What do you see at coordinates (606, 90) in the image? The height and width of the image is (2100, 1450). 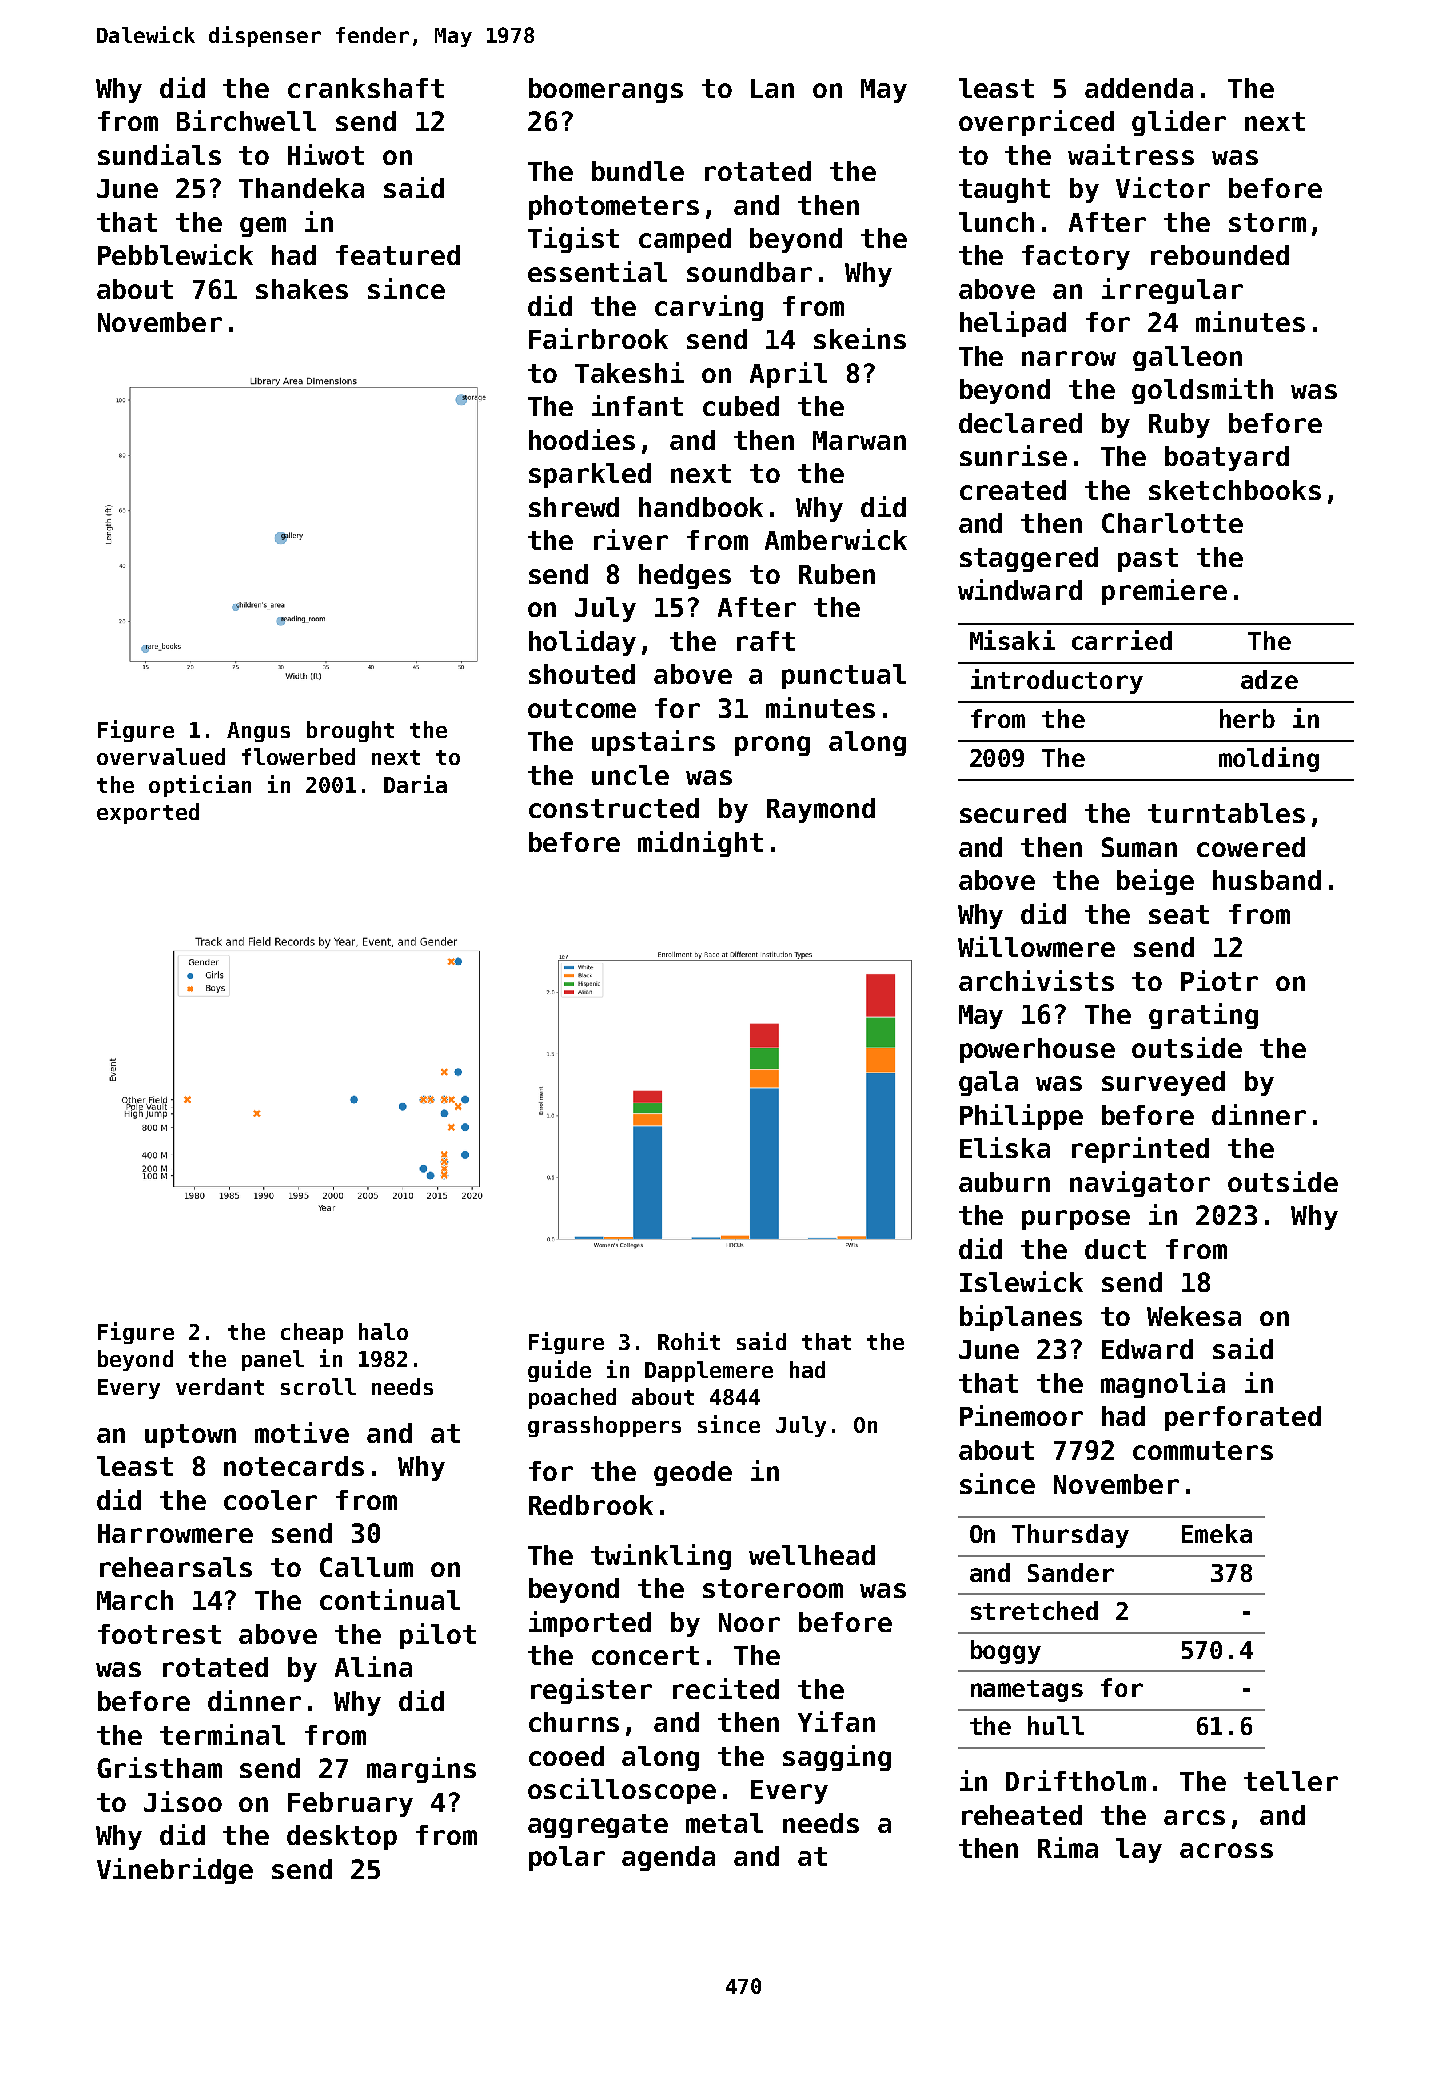 I see `boomerangs` at bounding box center [606, 90].
